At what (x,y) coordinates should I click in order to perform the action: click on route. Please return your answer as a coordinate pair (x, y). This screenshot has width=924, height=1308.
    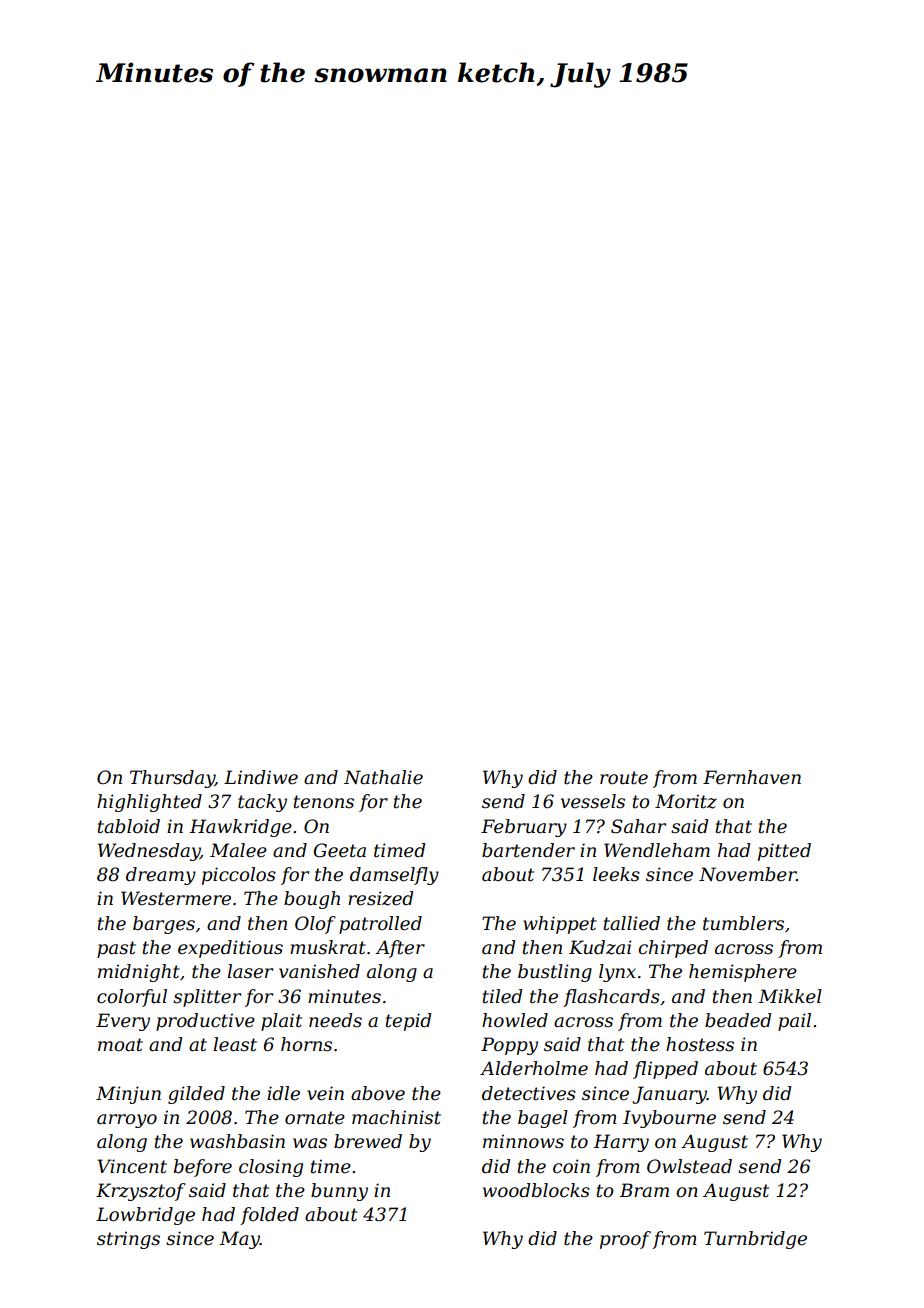
    Looking at the image, I should click on (624, 778).
